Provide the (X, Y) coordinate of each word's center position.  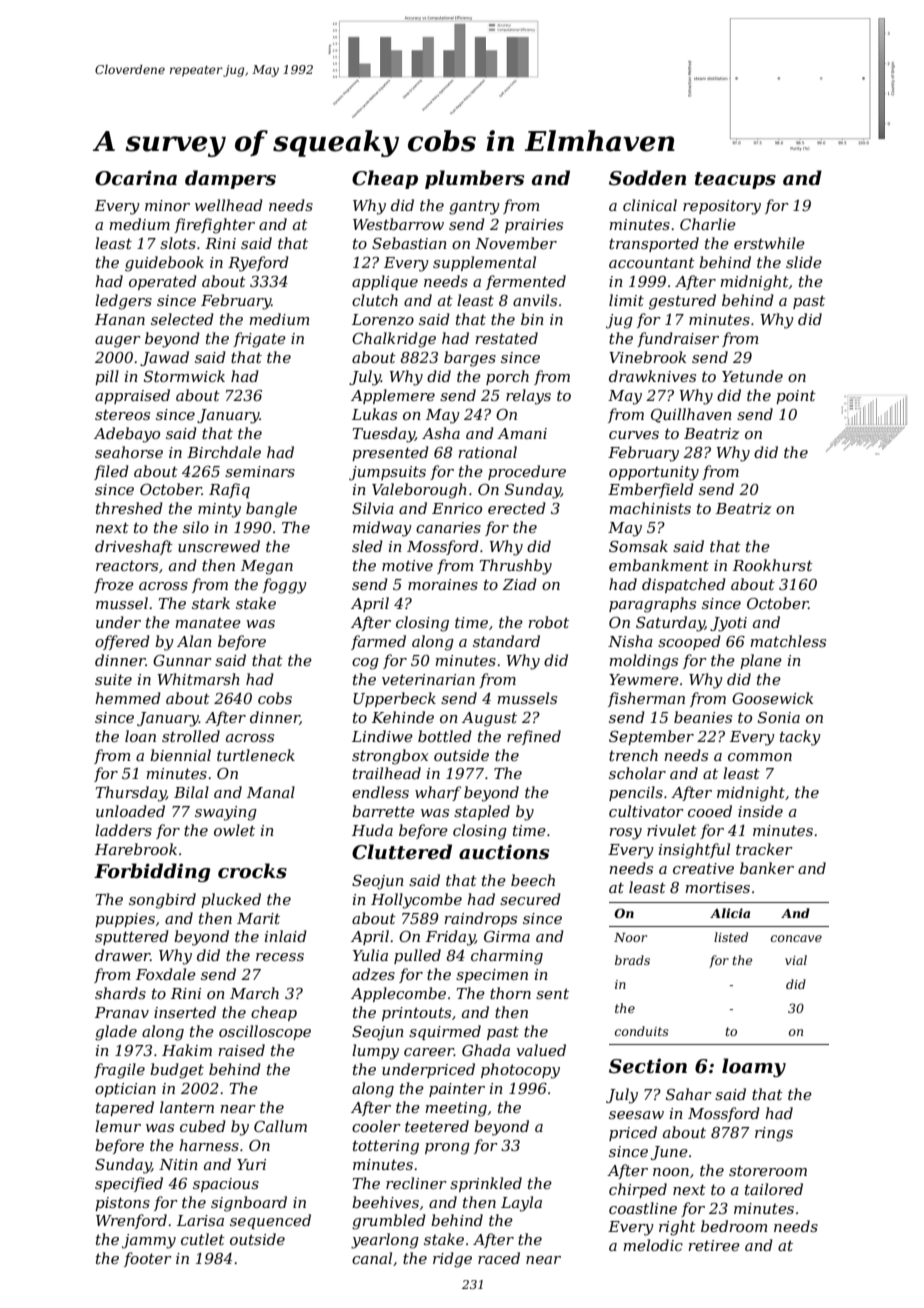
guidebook (164, 264)
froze (114, 585)
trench (633, 755)
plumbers (474, 179)
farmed (378, 642)
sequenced (270, 1221)
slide (804, 262)
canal (372, 1258)
